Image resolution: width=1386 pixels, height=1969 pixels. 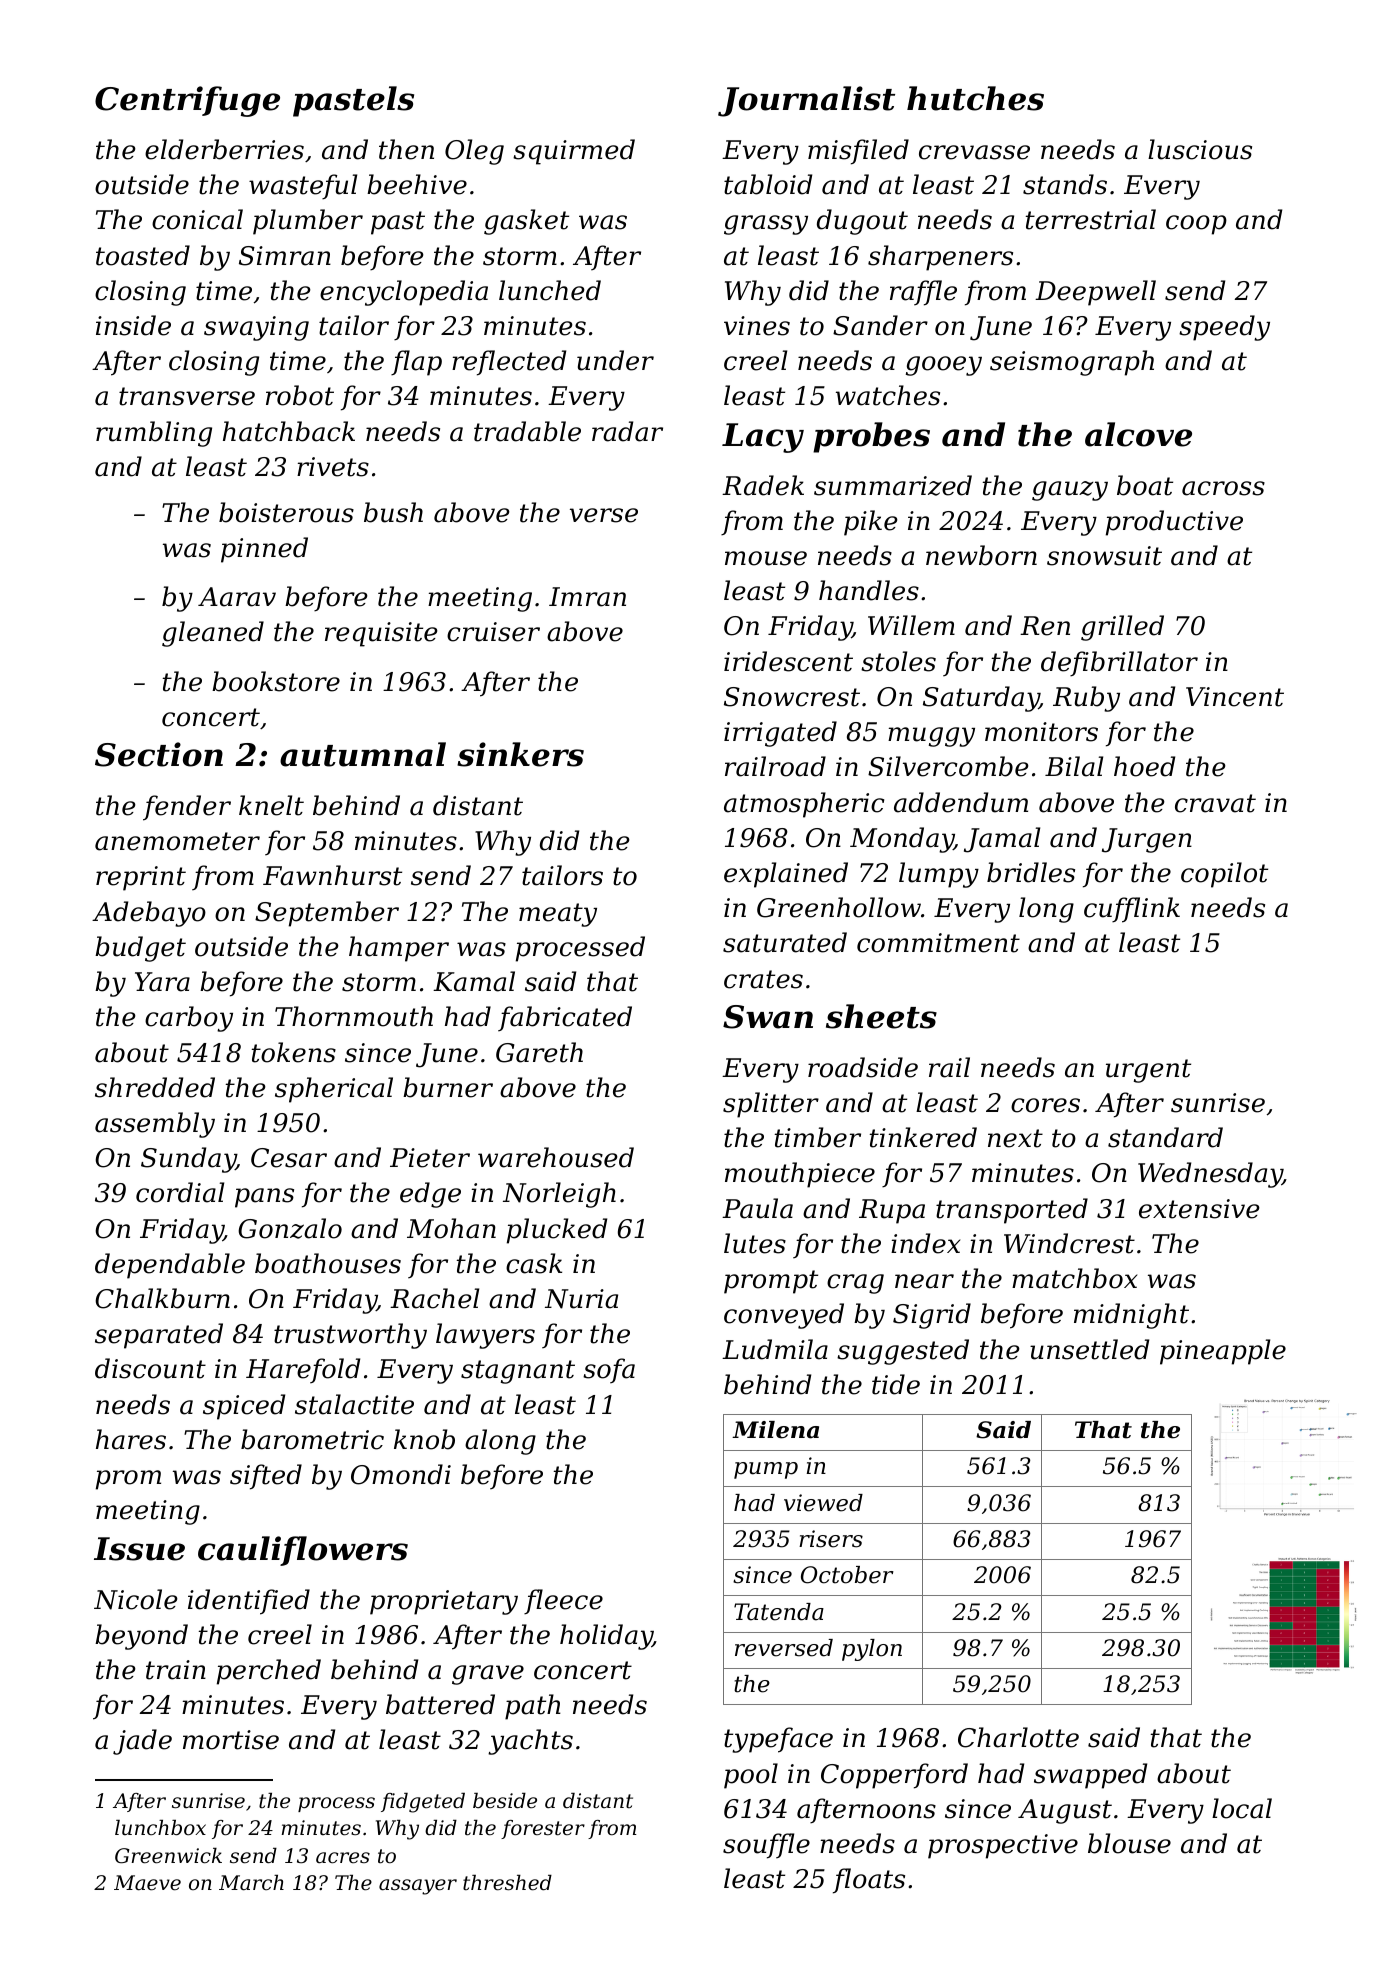 I want to click on budget, so click(x=140, y=949).
